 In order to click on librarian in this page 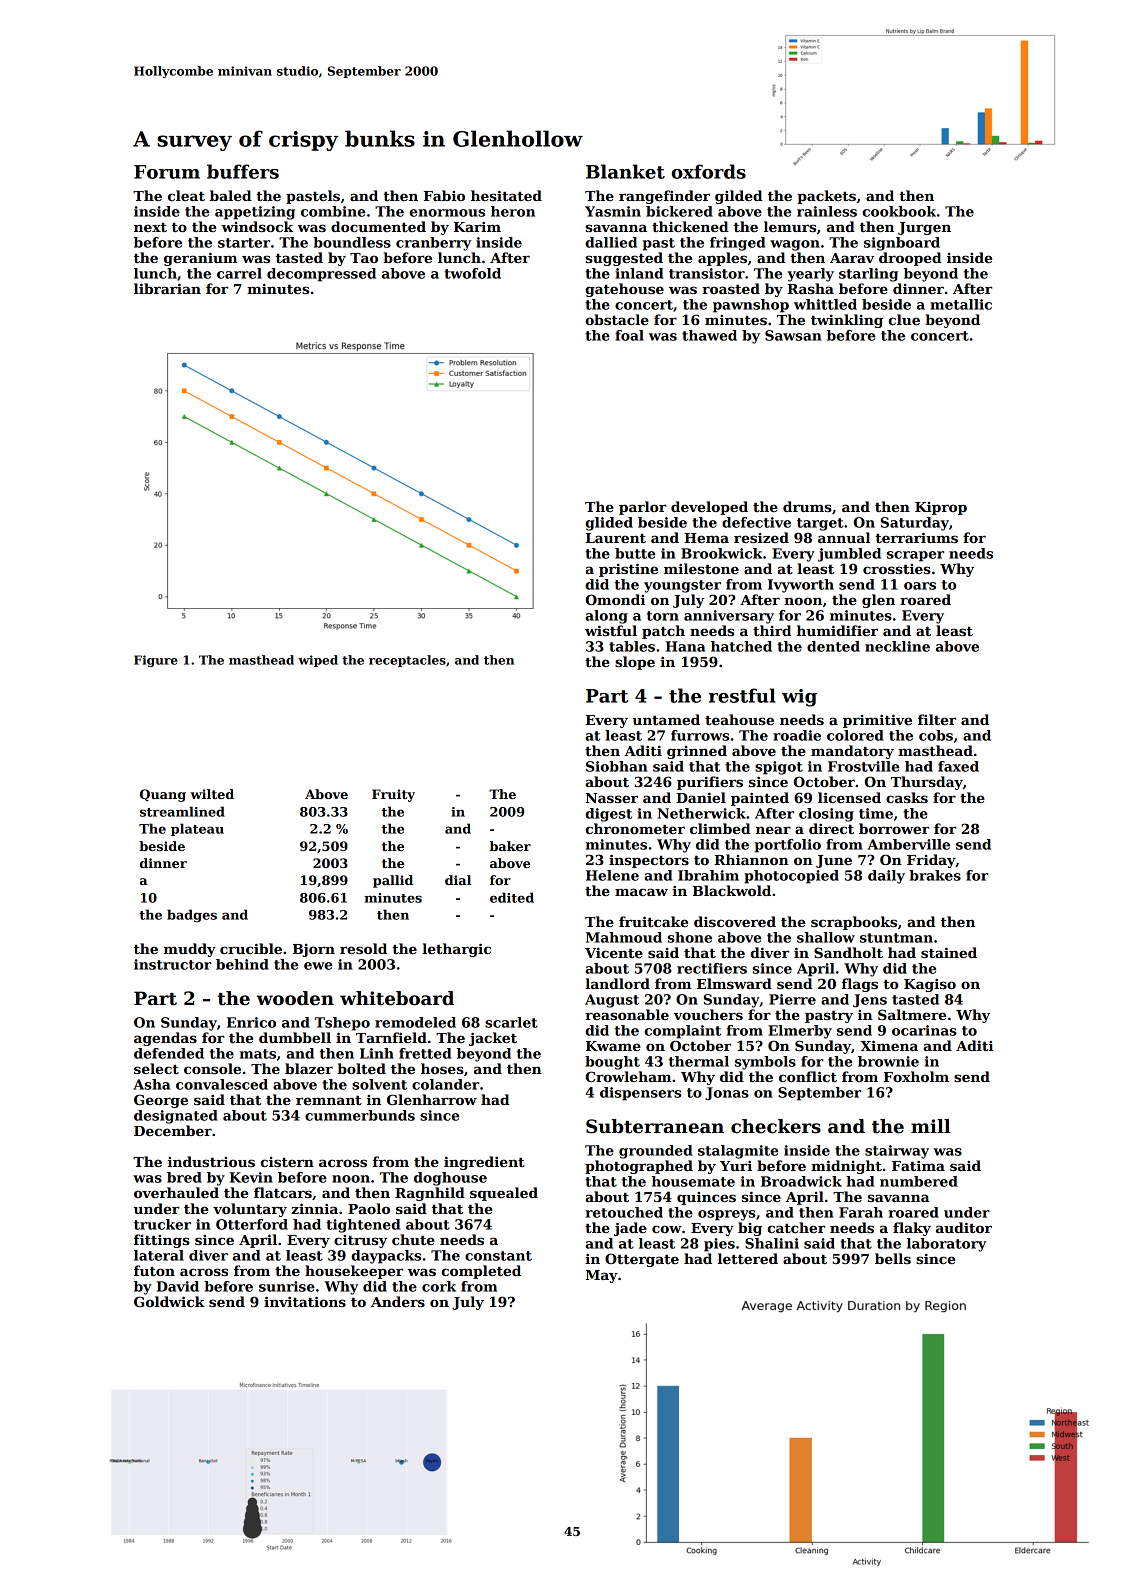, I will do `click(167, 288)`.
